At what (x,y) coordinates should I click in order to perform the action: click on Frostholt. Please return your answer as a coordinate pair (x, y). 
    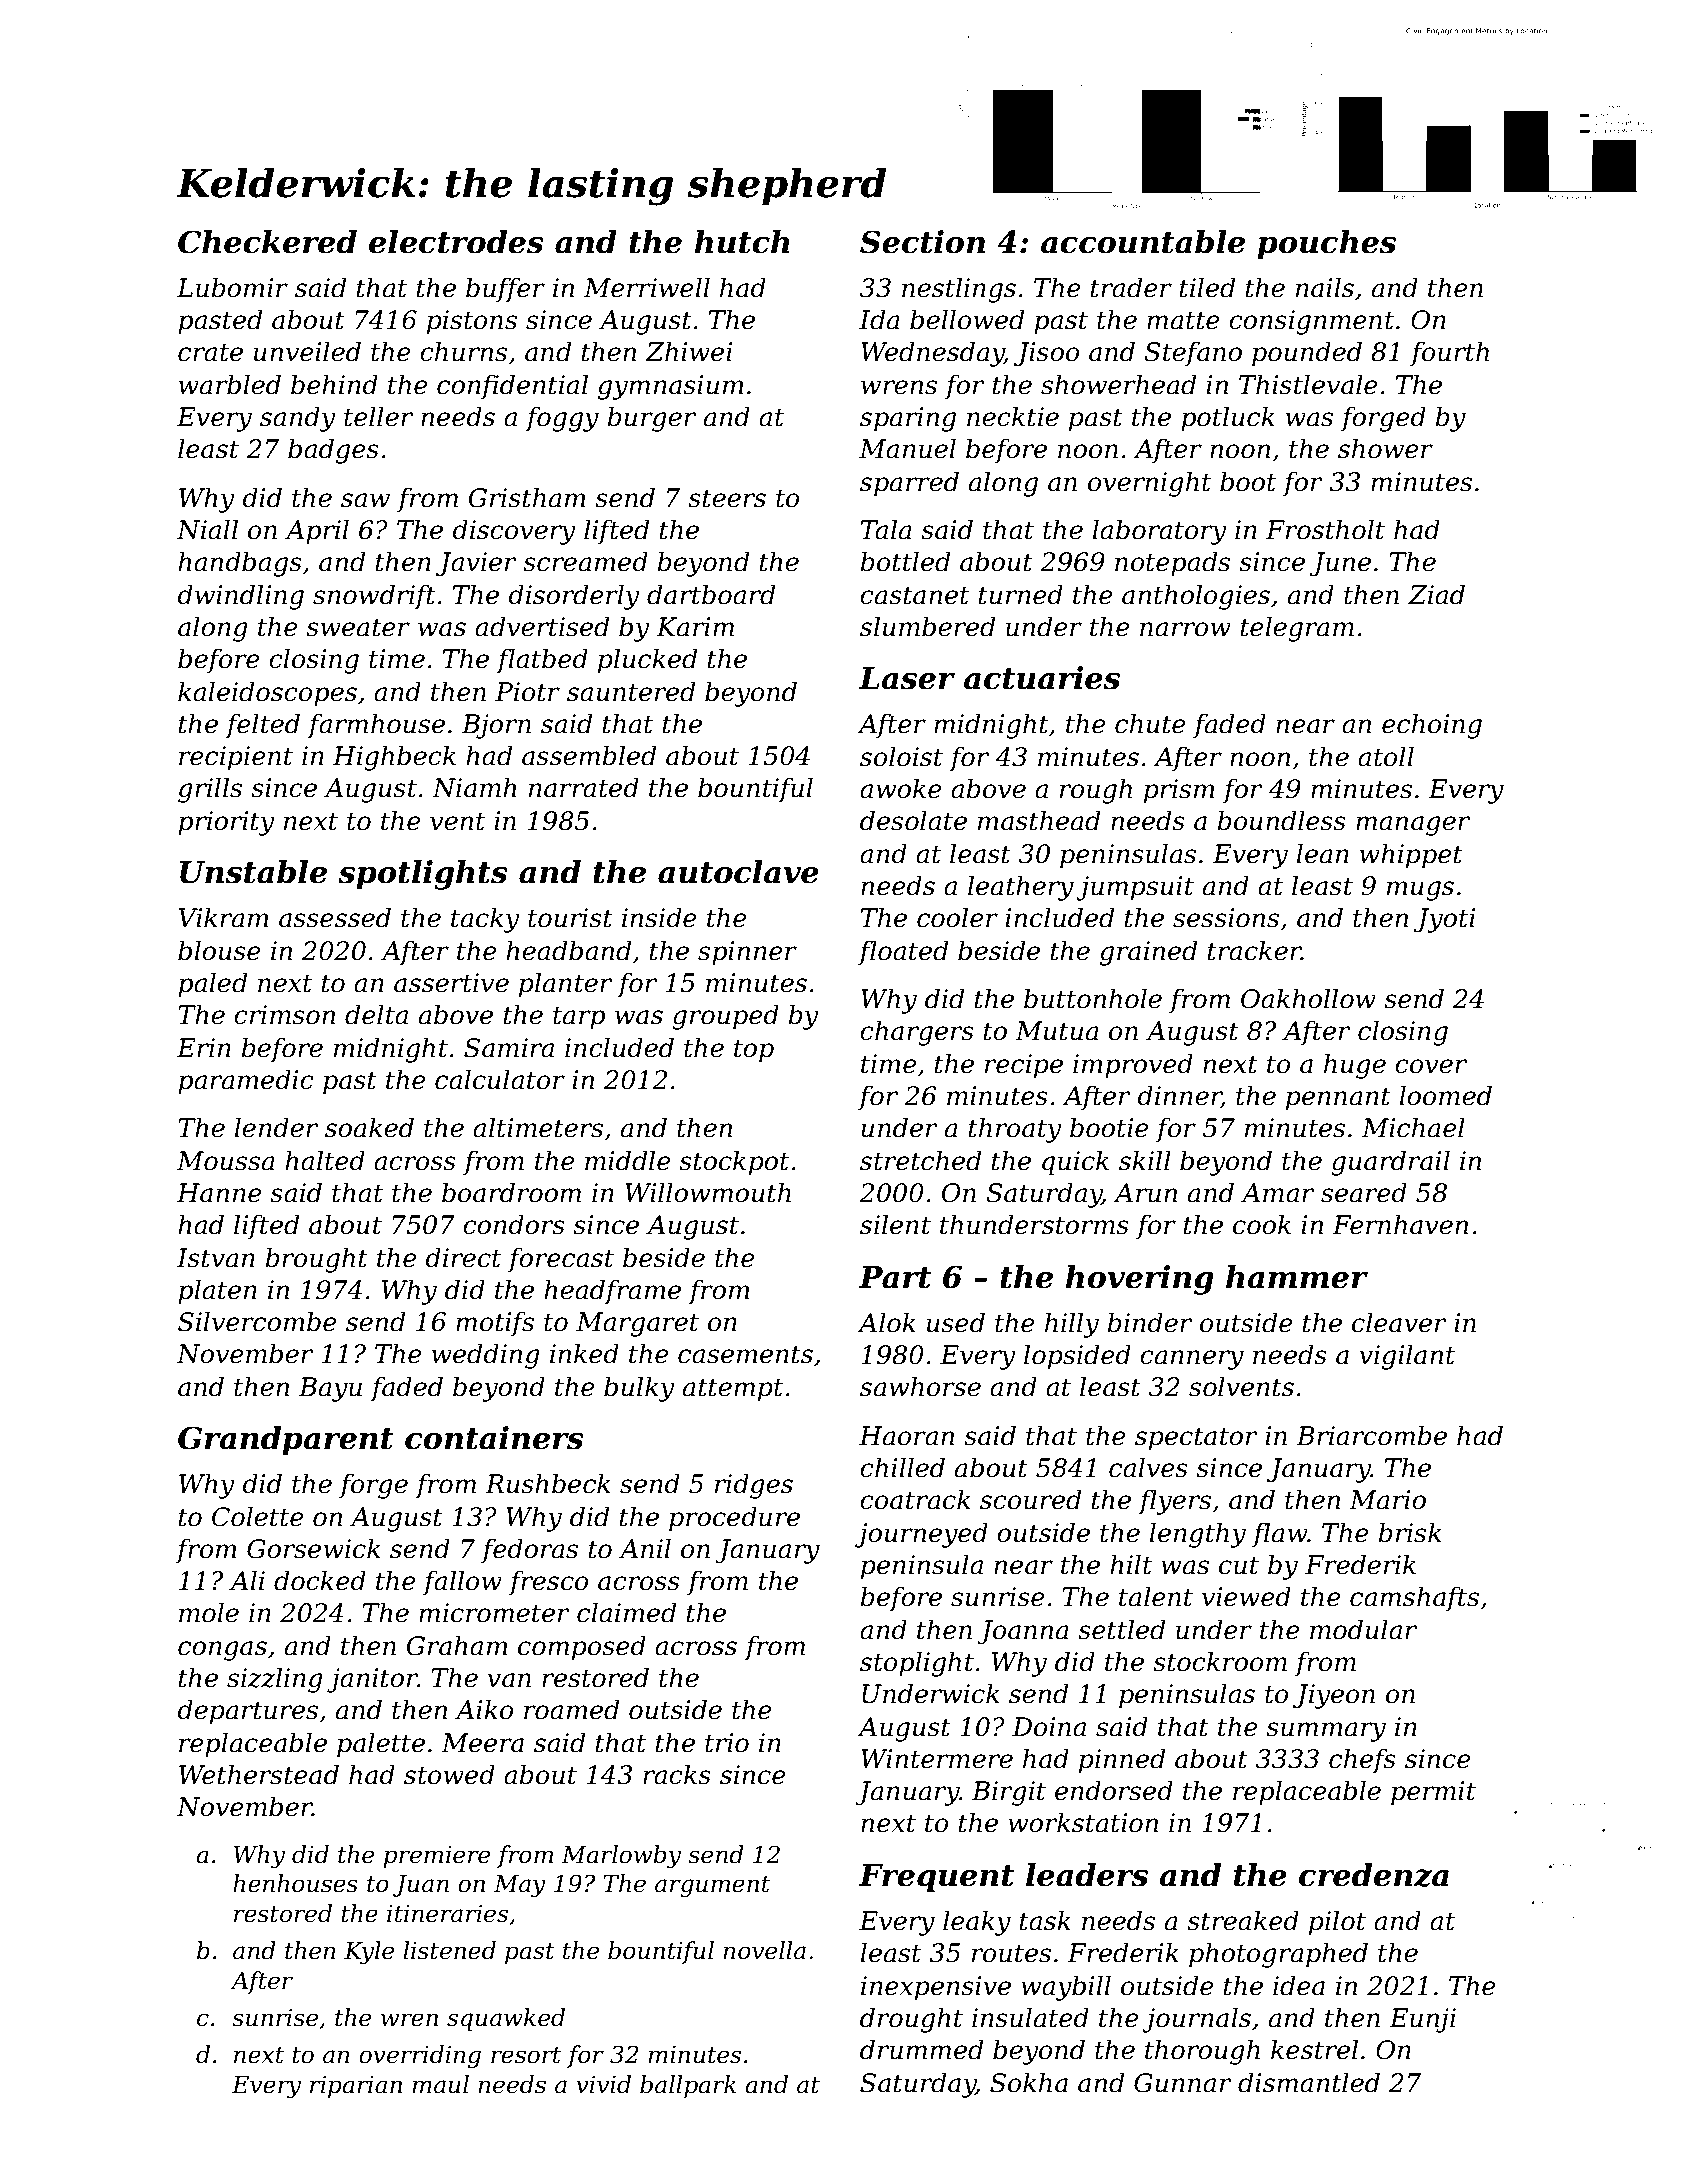
    Looking at the image, I should click on (1325, 529).
